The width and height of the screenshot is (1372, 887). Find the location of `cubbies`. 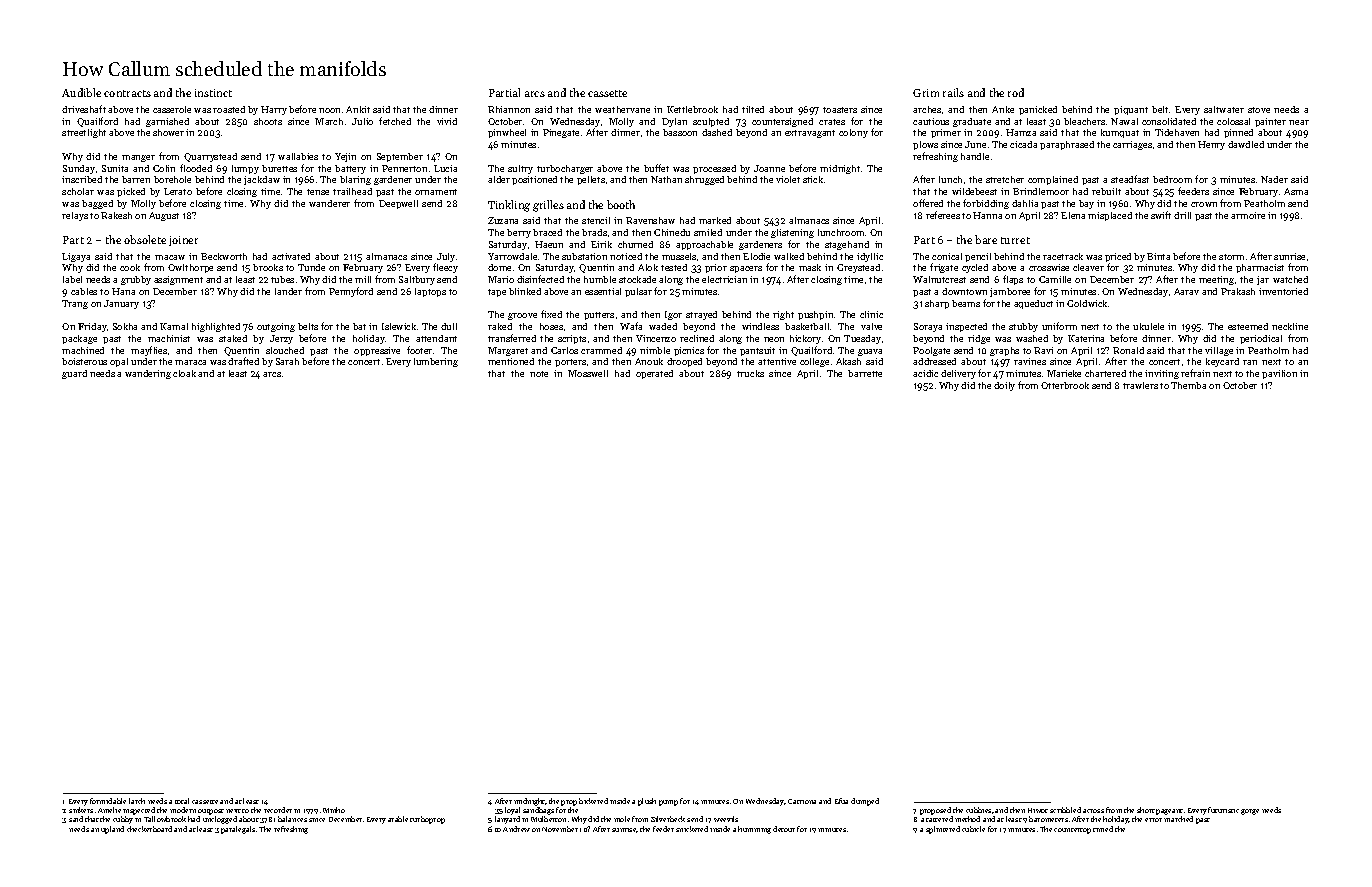

cubbies is located at coordinates (978, 810).
